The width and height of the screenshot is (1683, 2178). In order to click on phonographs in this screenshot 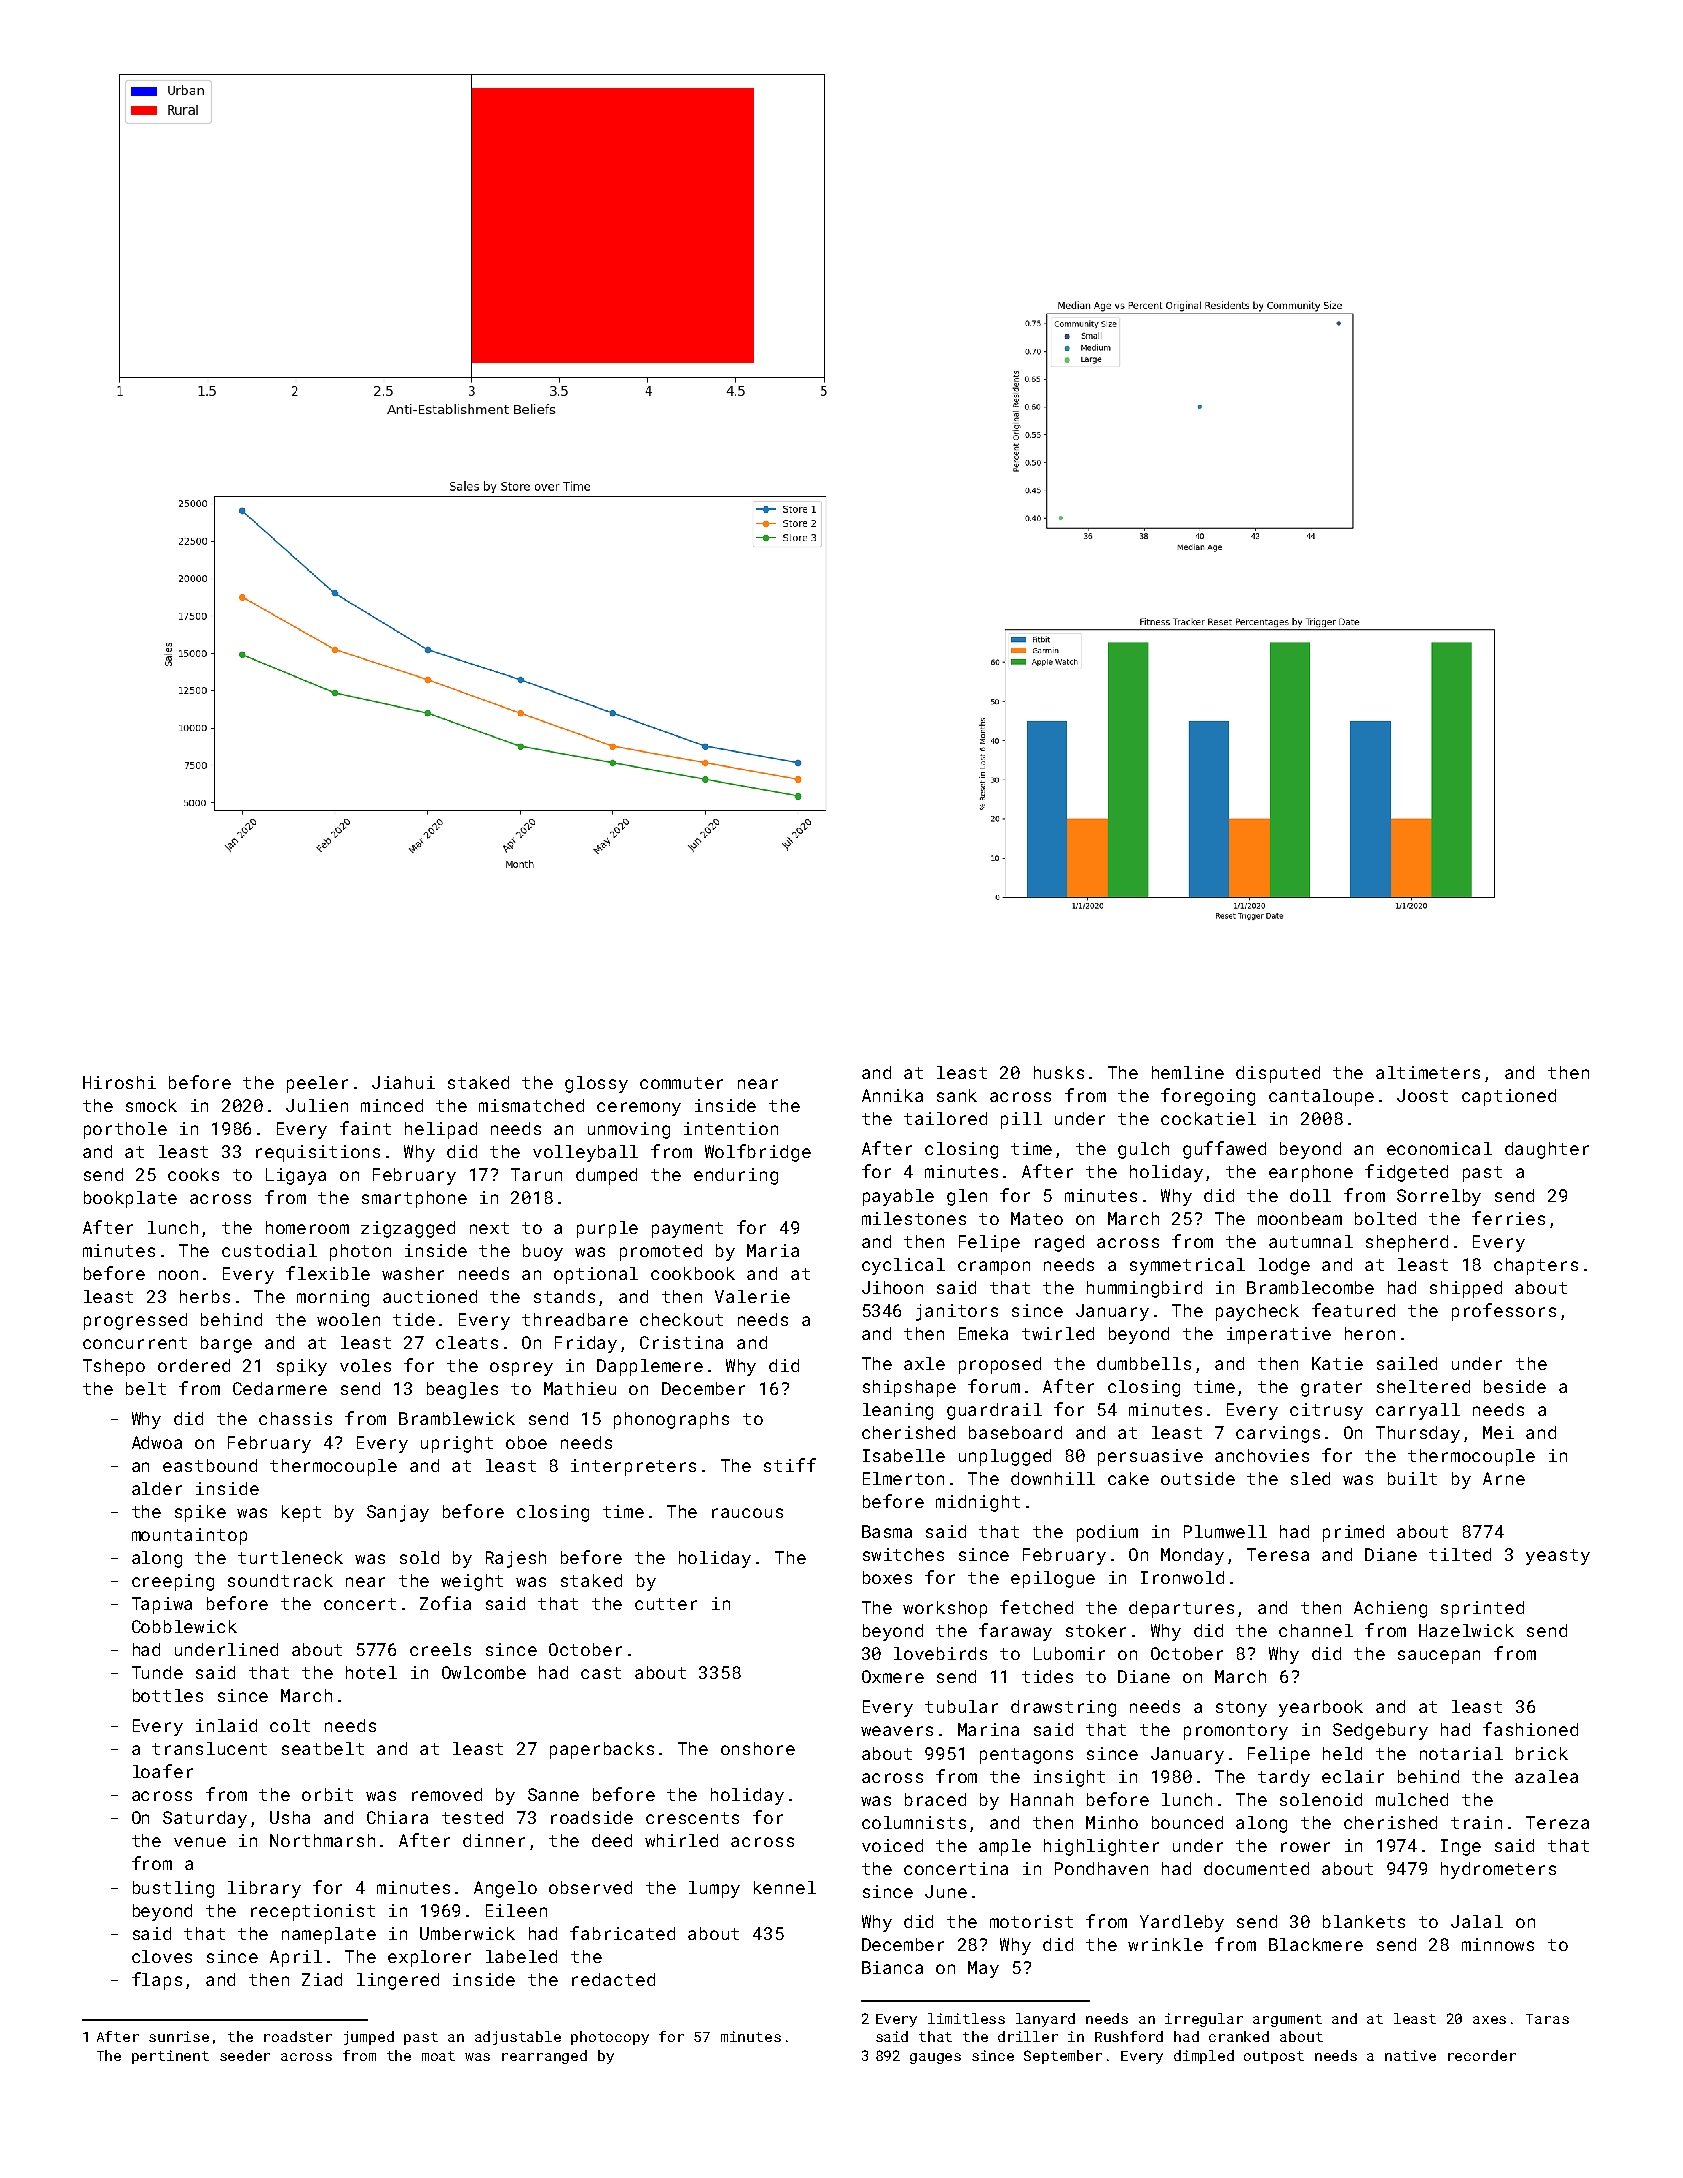, I will do `click(671, 1420)`.
